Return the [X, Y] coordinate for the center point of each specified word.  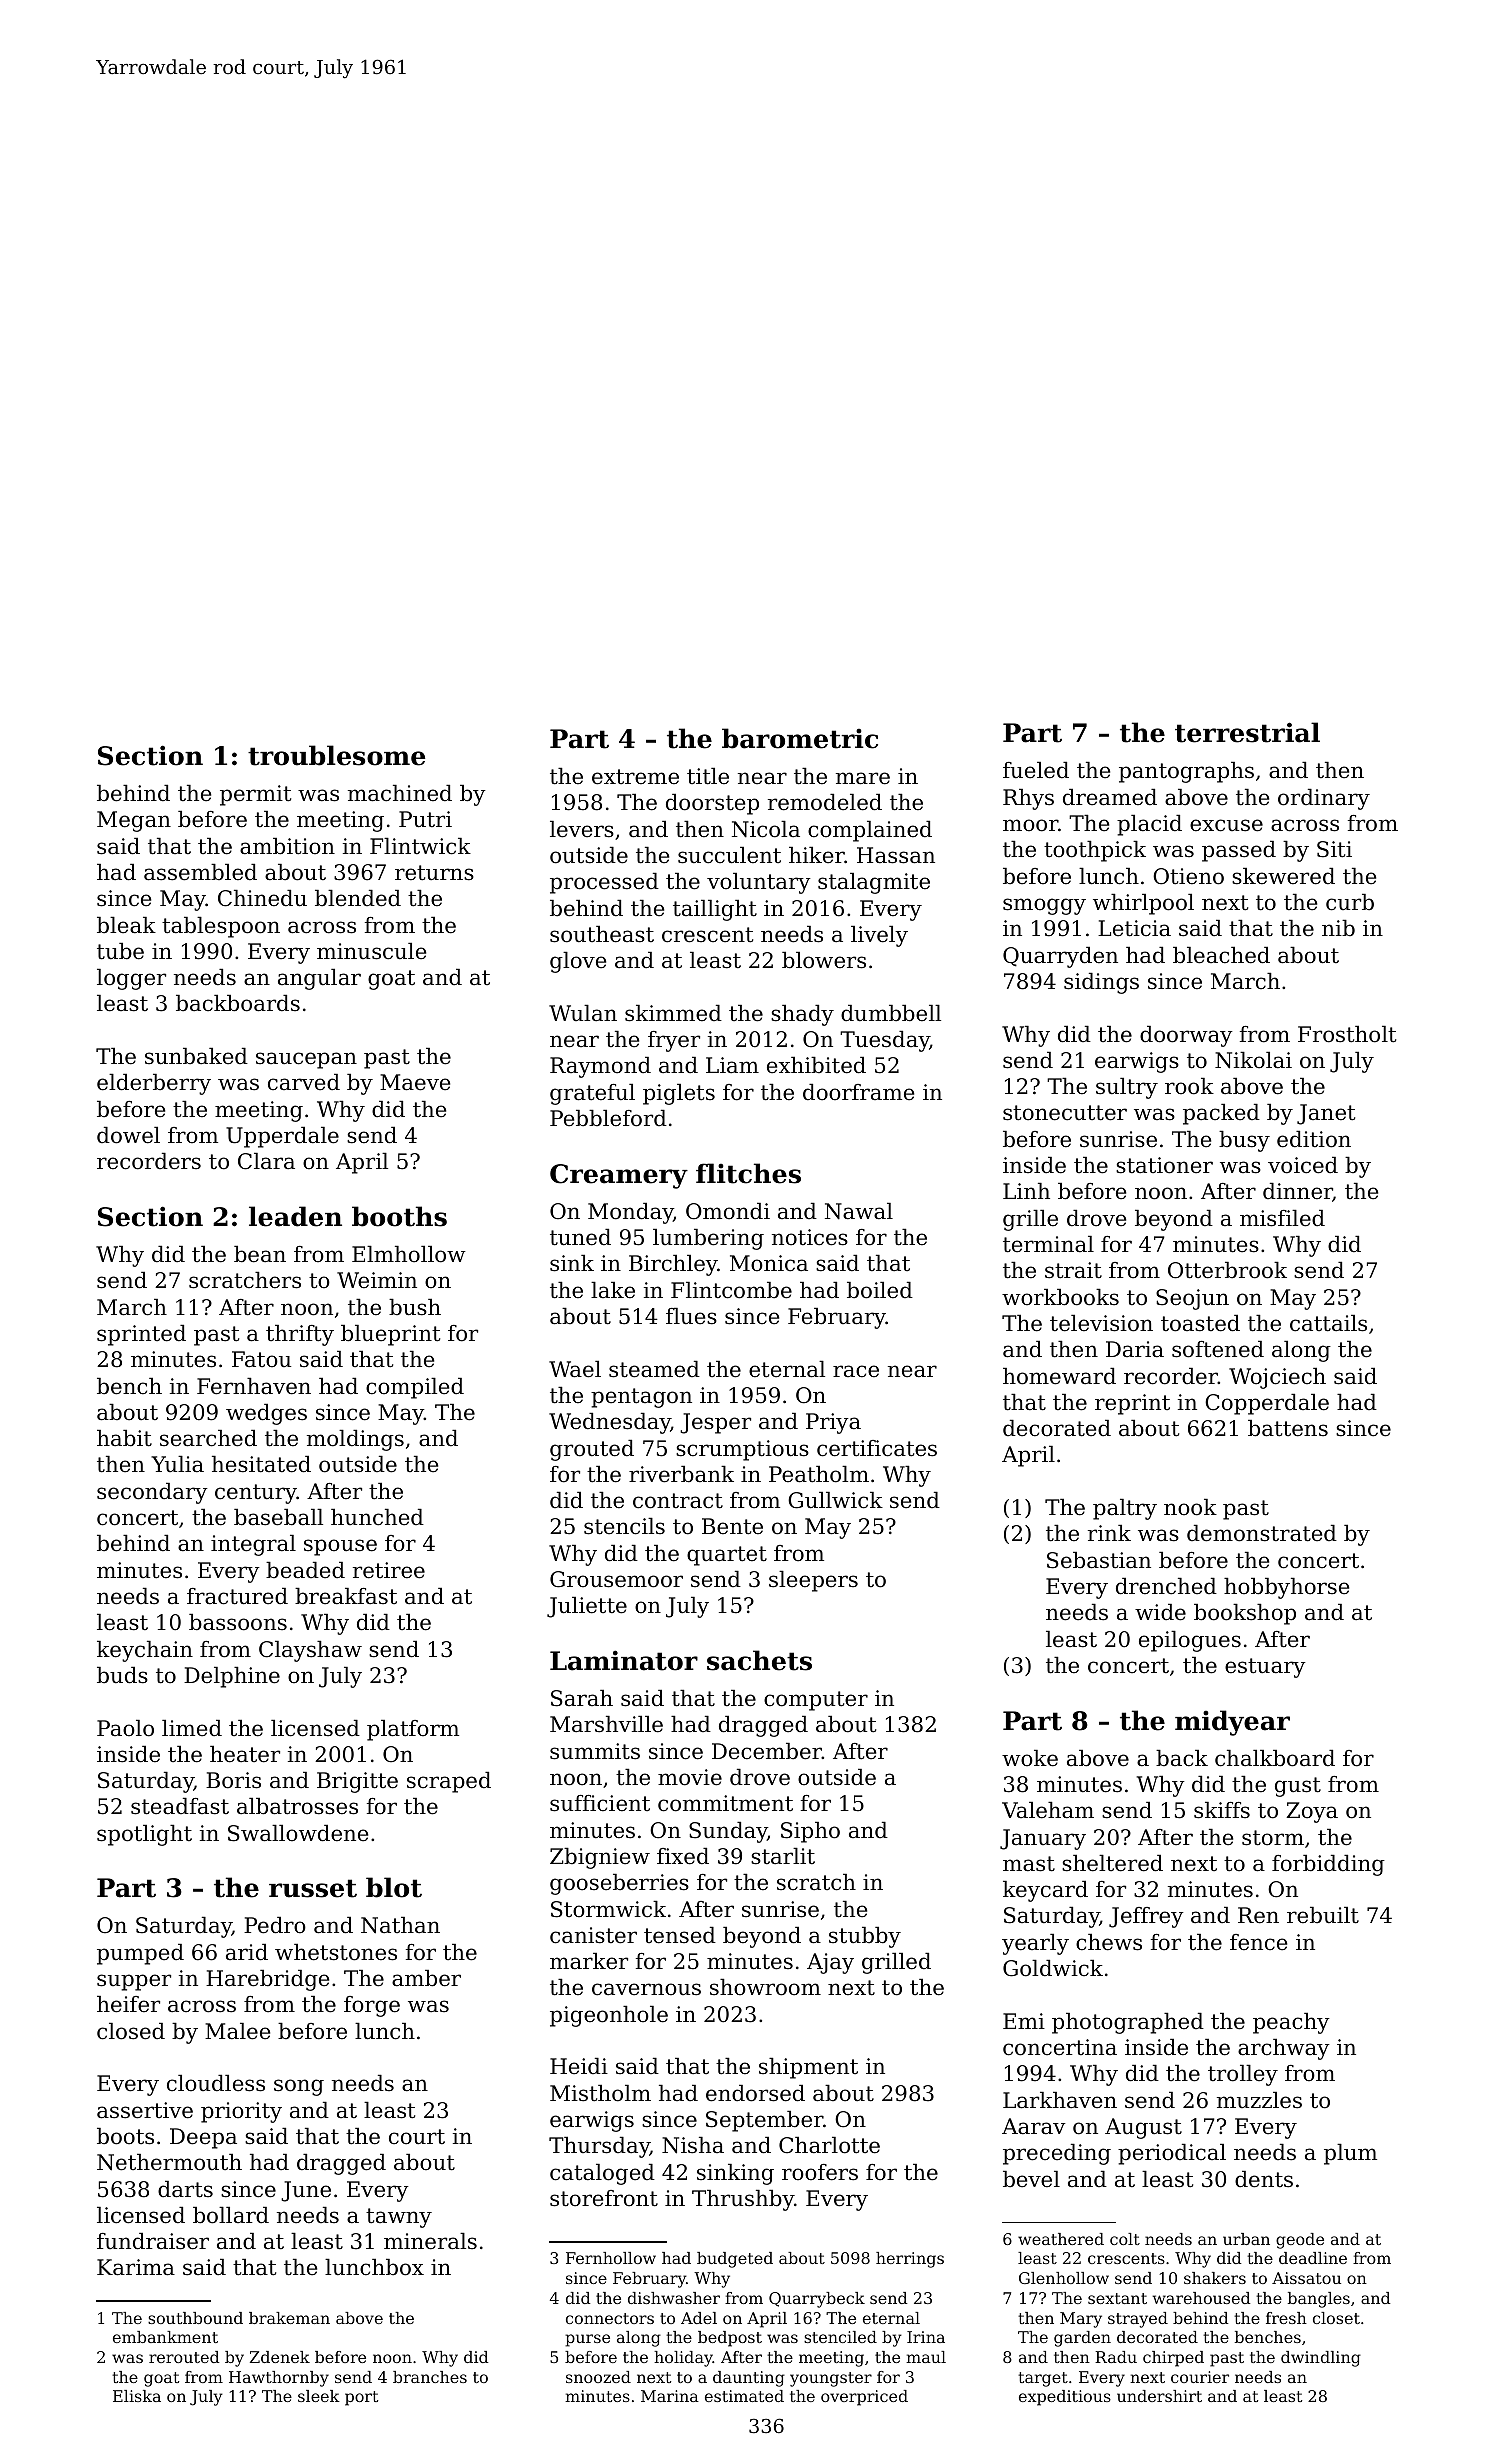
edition [1314, 1139]
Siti [1334, 849]
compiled [415, 1388]
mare [863, 778]
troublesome [336, 755]
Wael [575, 1369]
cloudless [216, 2083]
